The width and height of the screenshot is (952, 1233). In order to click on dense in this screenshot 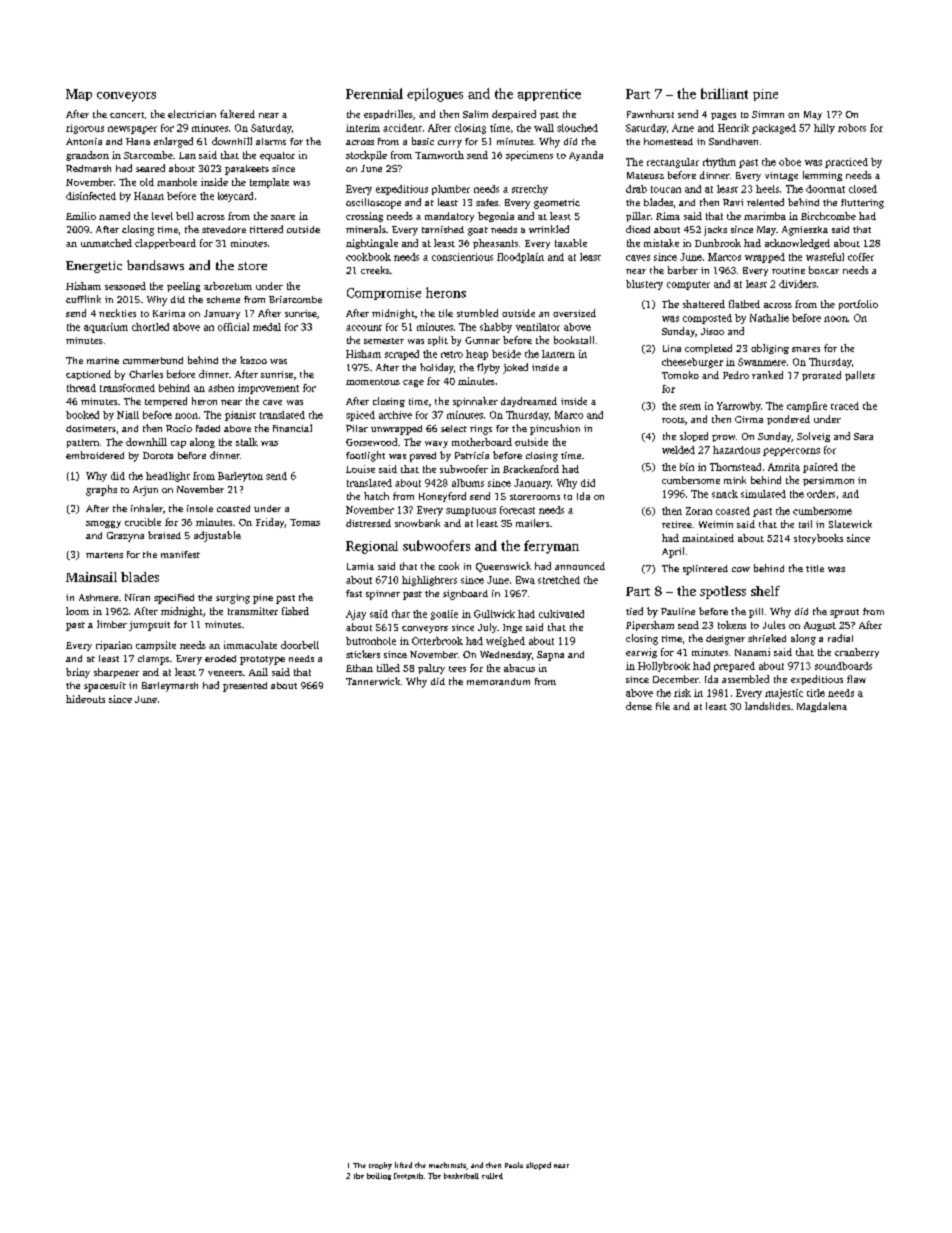, I will do `click(639, 706)`.
